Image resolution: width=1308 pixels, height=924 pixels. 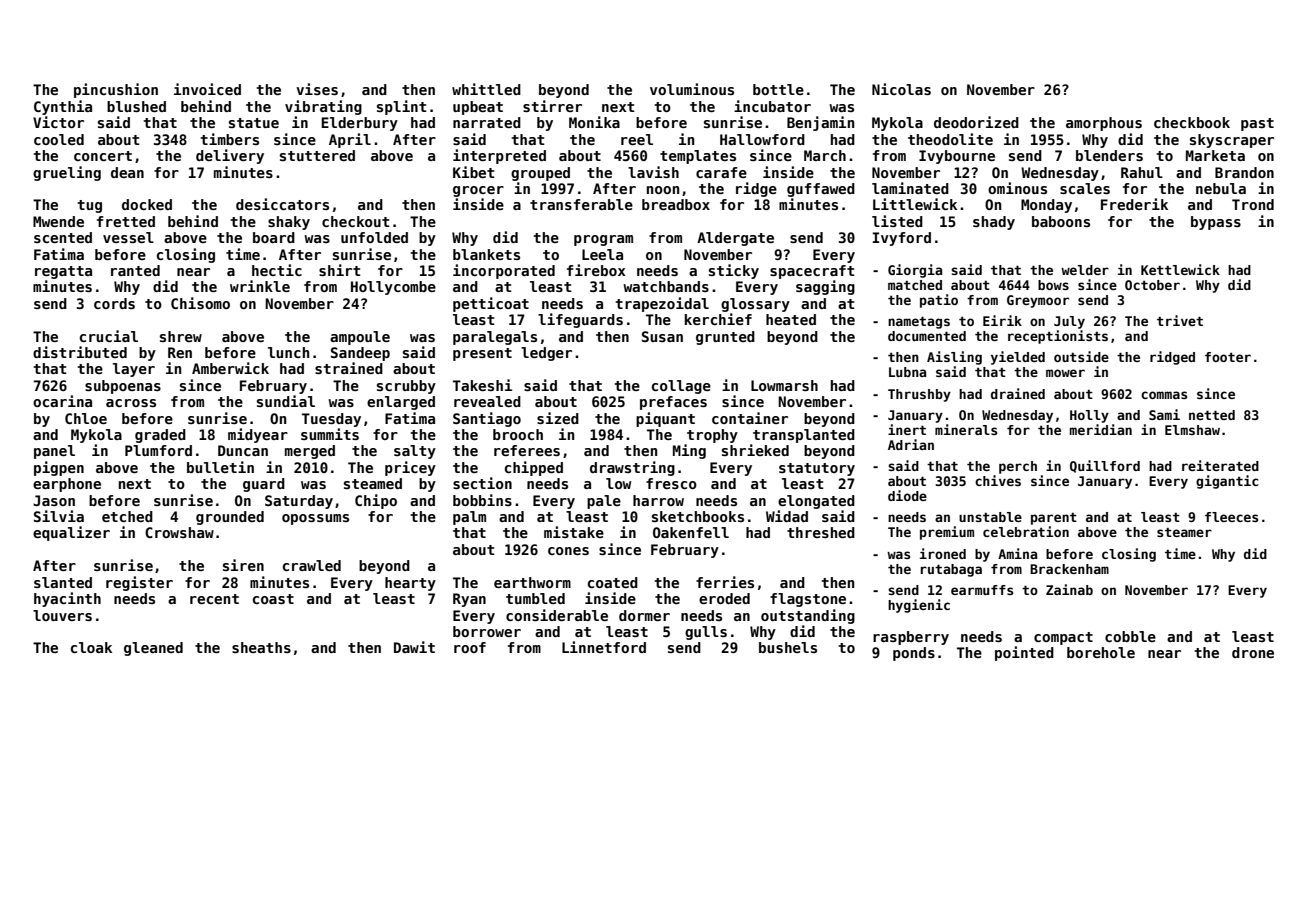 What do you see at coordinates (317, 155) in the screenshot?
I see `stuttered` at bounding box center [317, 155].
